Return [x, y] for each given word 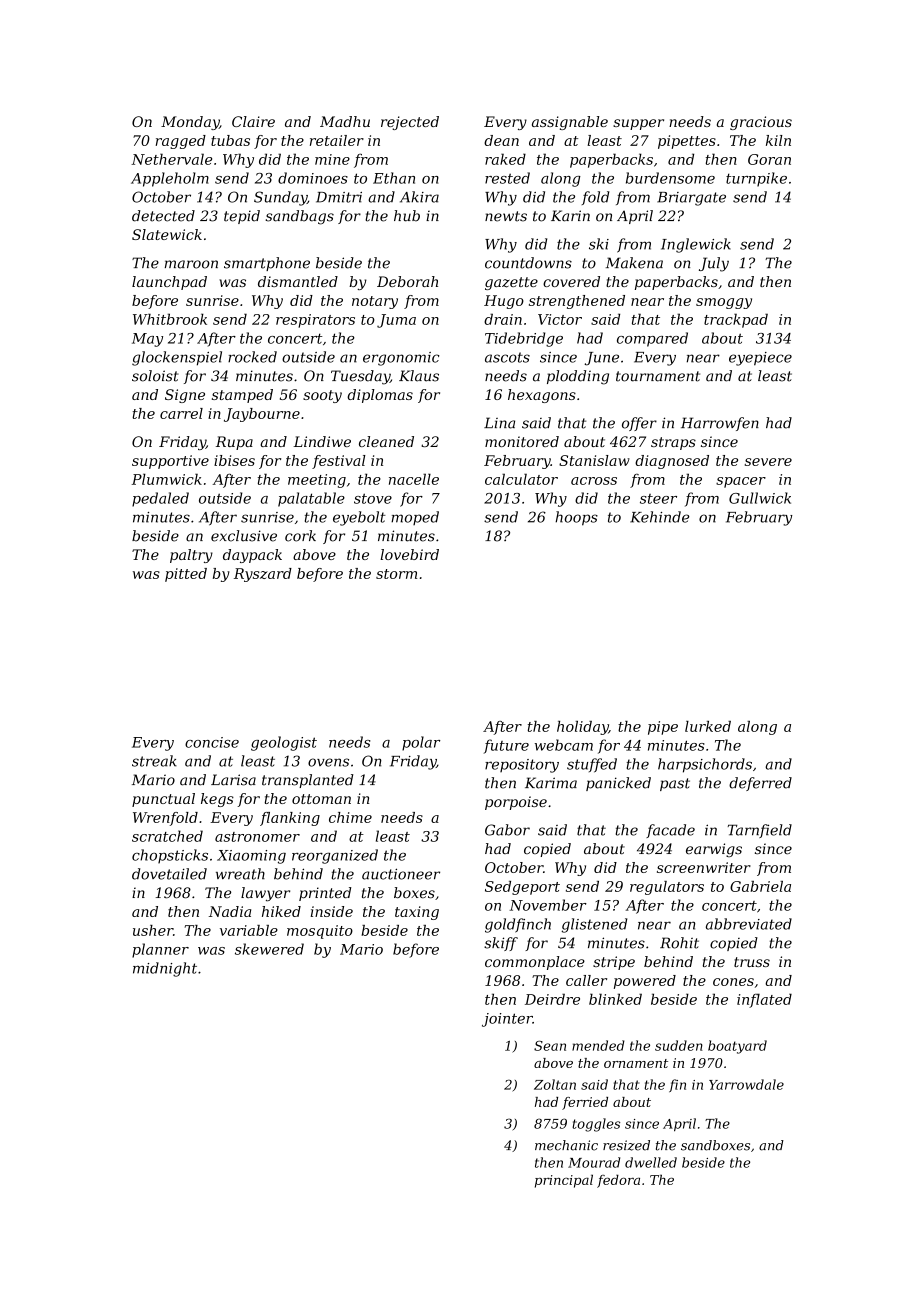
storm [396, 574]
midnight [165, 969]
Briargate [691, 199]
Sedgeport [522, 888]
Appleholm [170, 179]
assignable [570, 123]
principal [564, 1181]
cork [300, 536]
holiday [582, 728]
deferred [760, 784]
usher [153, 930]
